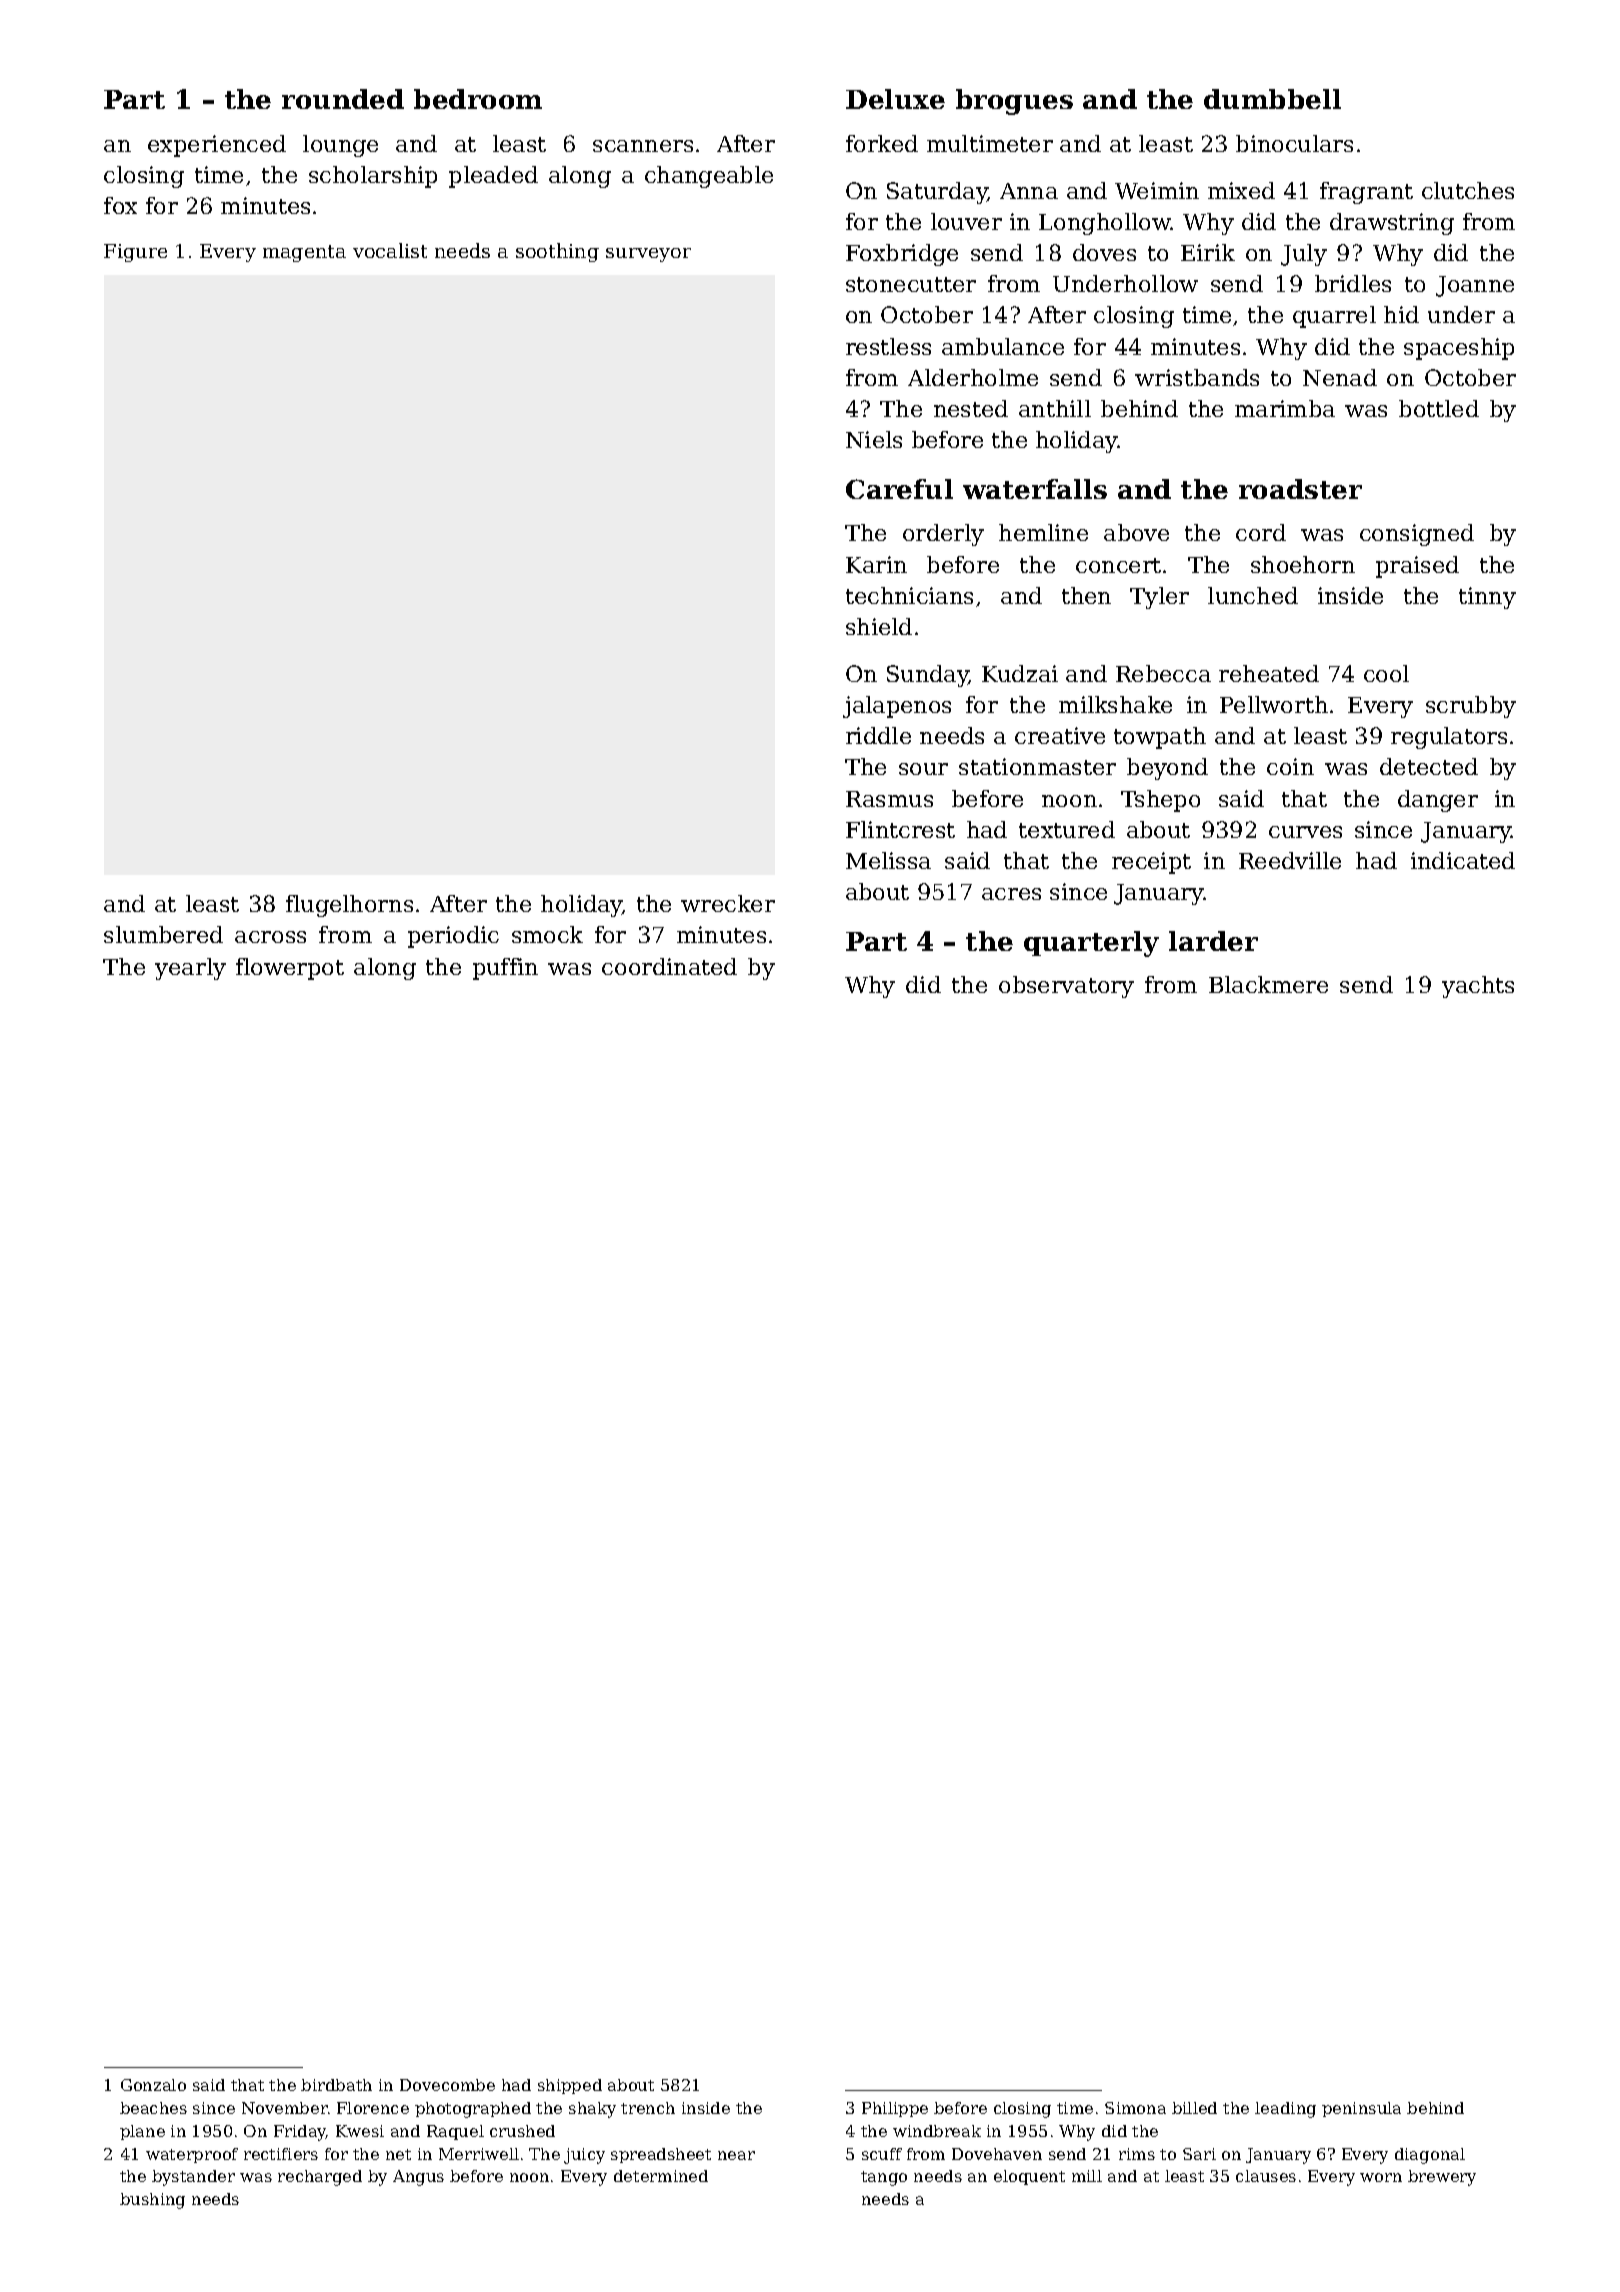  Describe the element at coordinates (895, 2109) in the screenshot. I see `Philippe` at that location.
